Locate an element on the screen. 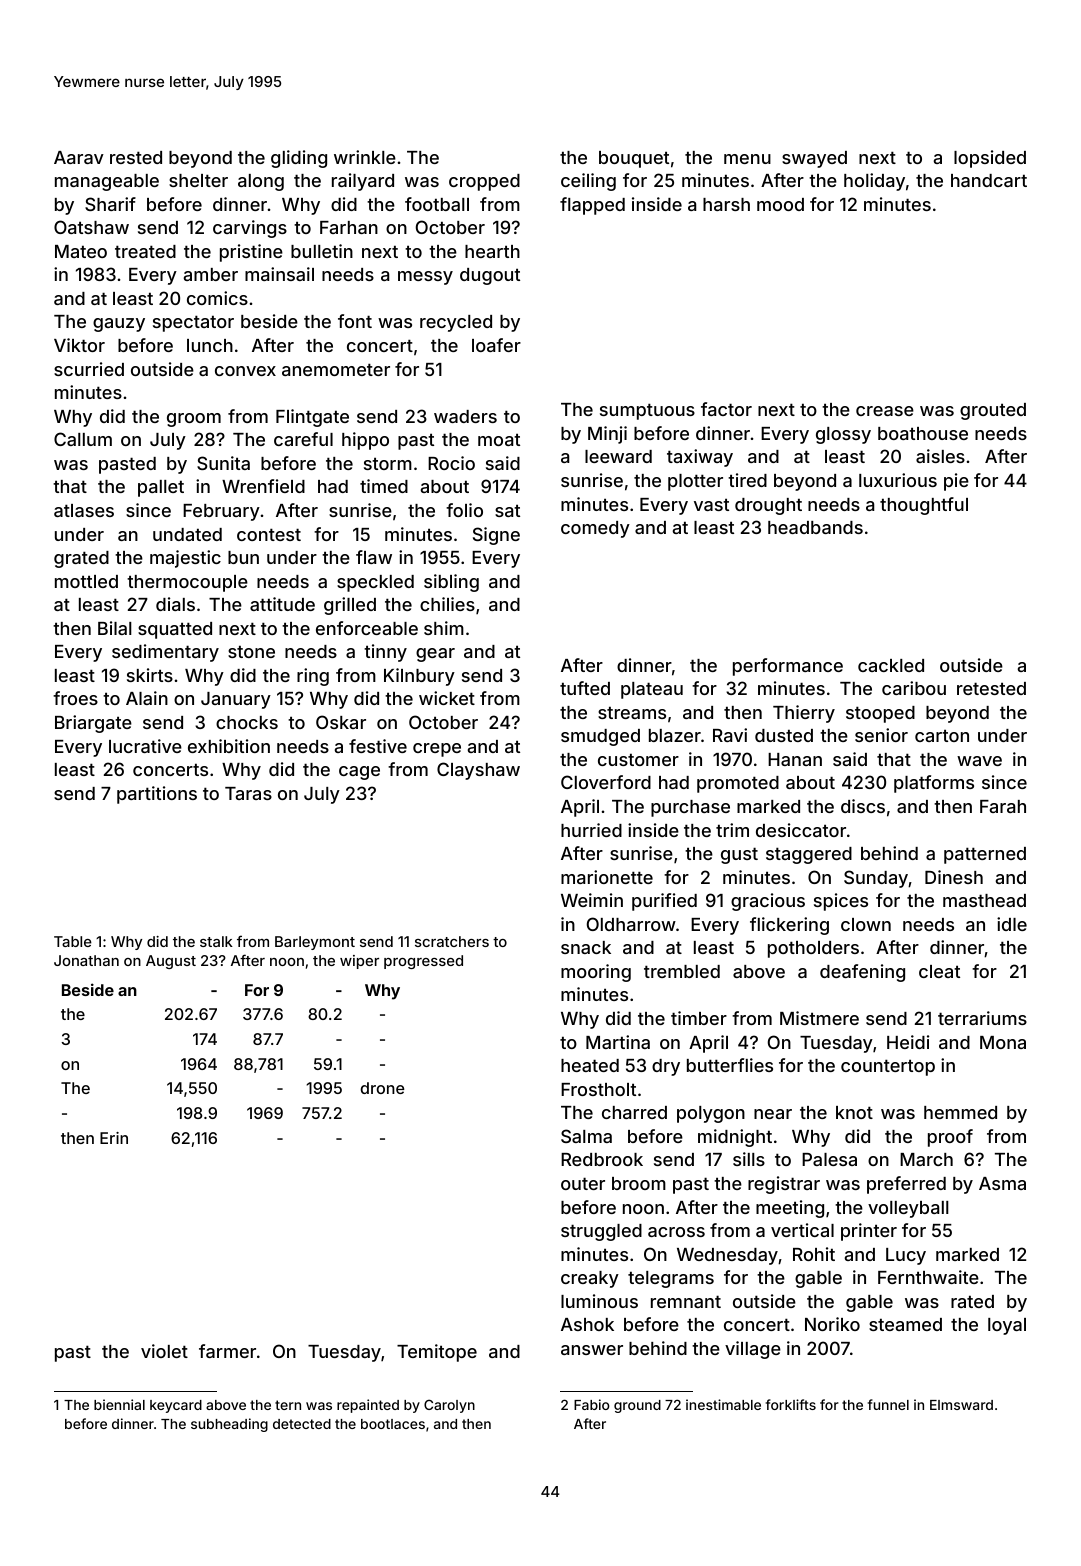  caribou is located at coordinates (914, 688).
